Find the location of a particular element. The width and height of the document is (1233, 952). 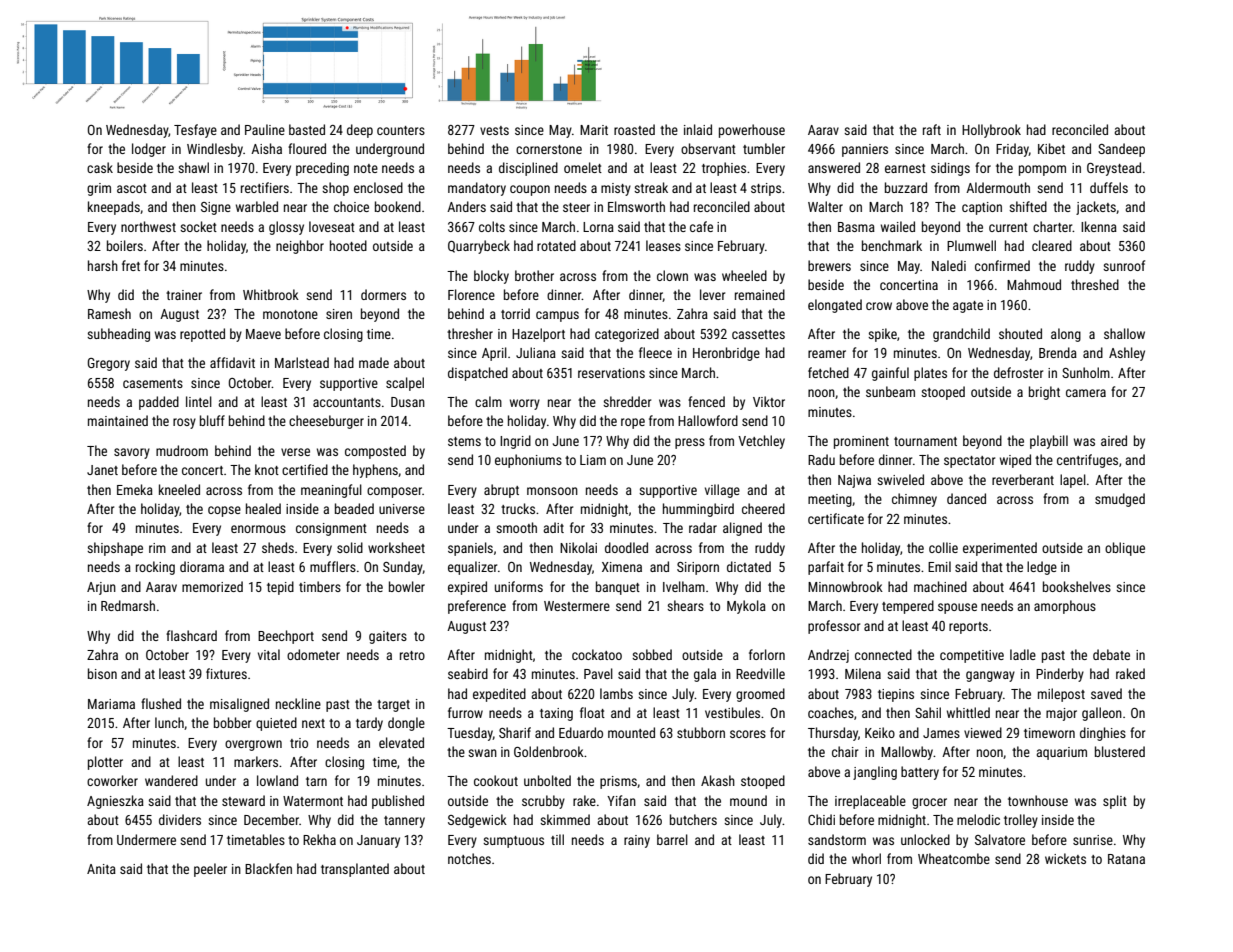

spike is located at coordinates (882, 335).
